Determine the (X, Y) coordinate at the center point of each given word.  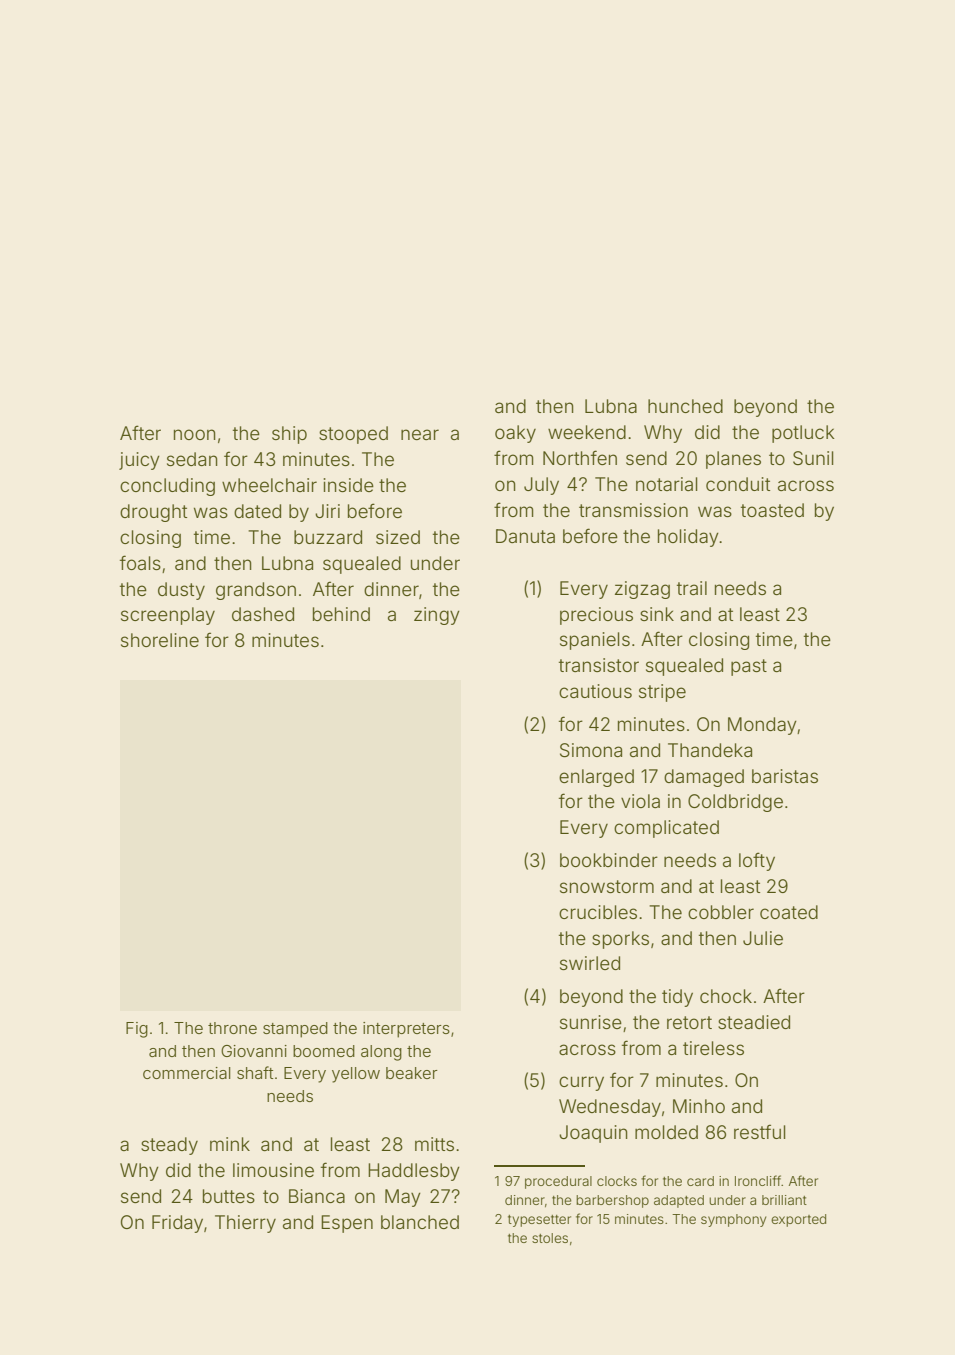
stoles (550, 1238)
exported (798, 1220)
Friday (177, 1224)
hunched (685, 406)
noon (195, 434)
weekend (587, 432)
